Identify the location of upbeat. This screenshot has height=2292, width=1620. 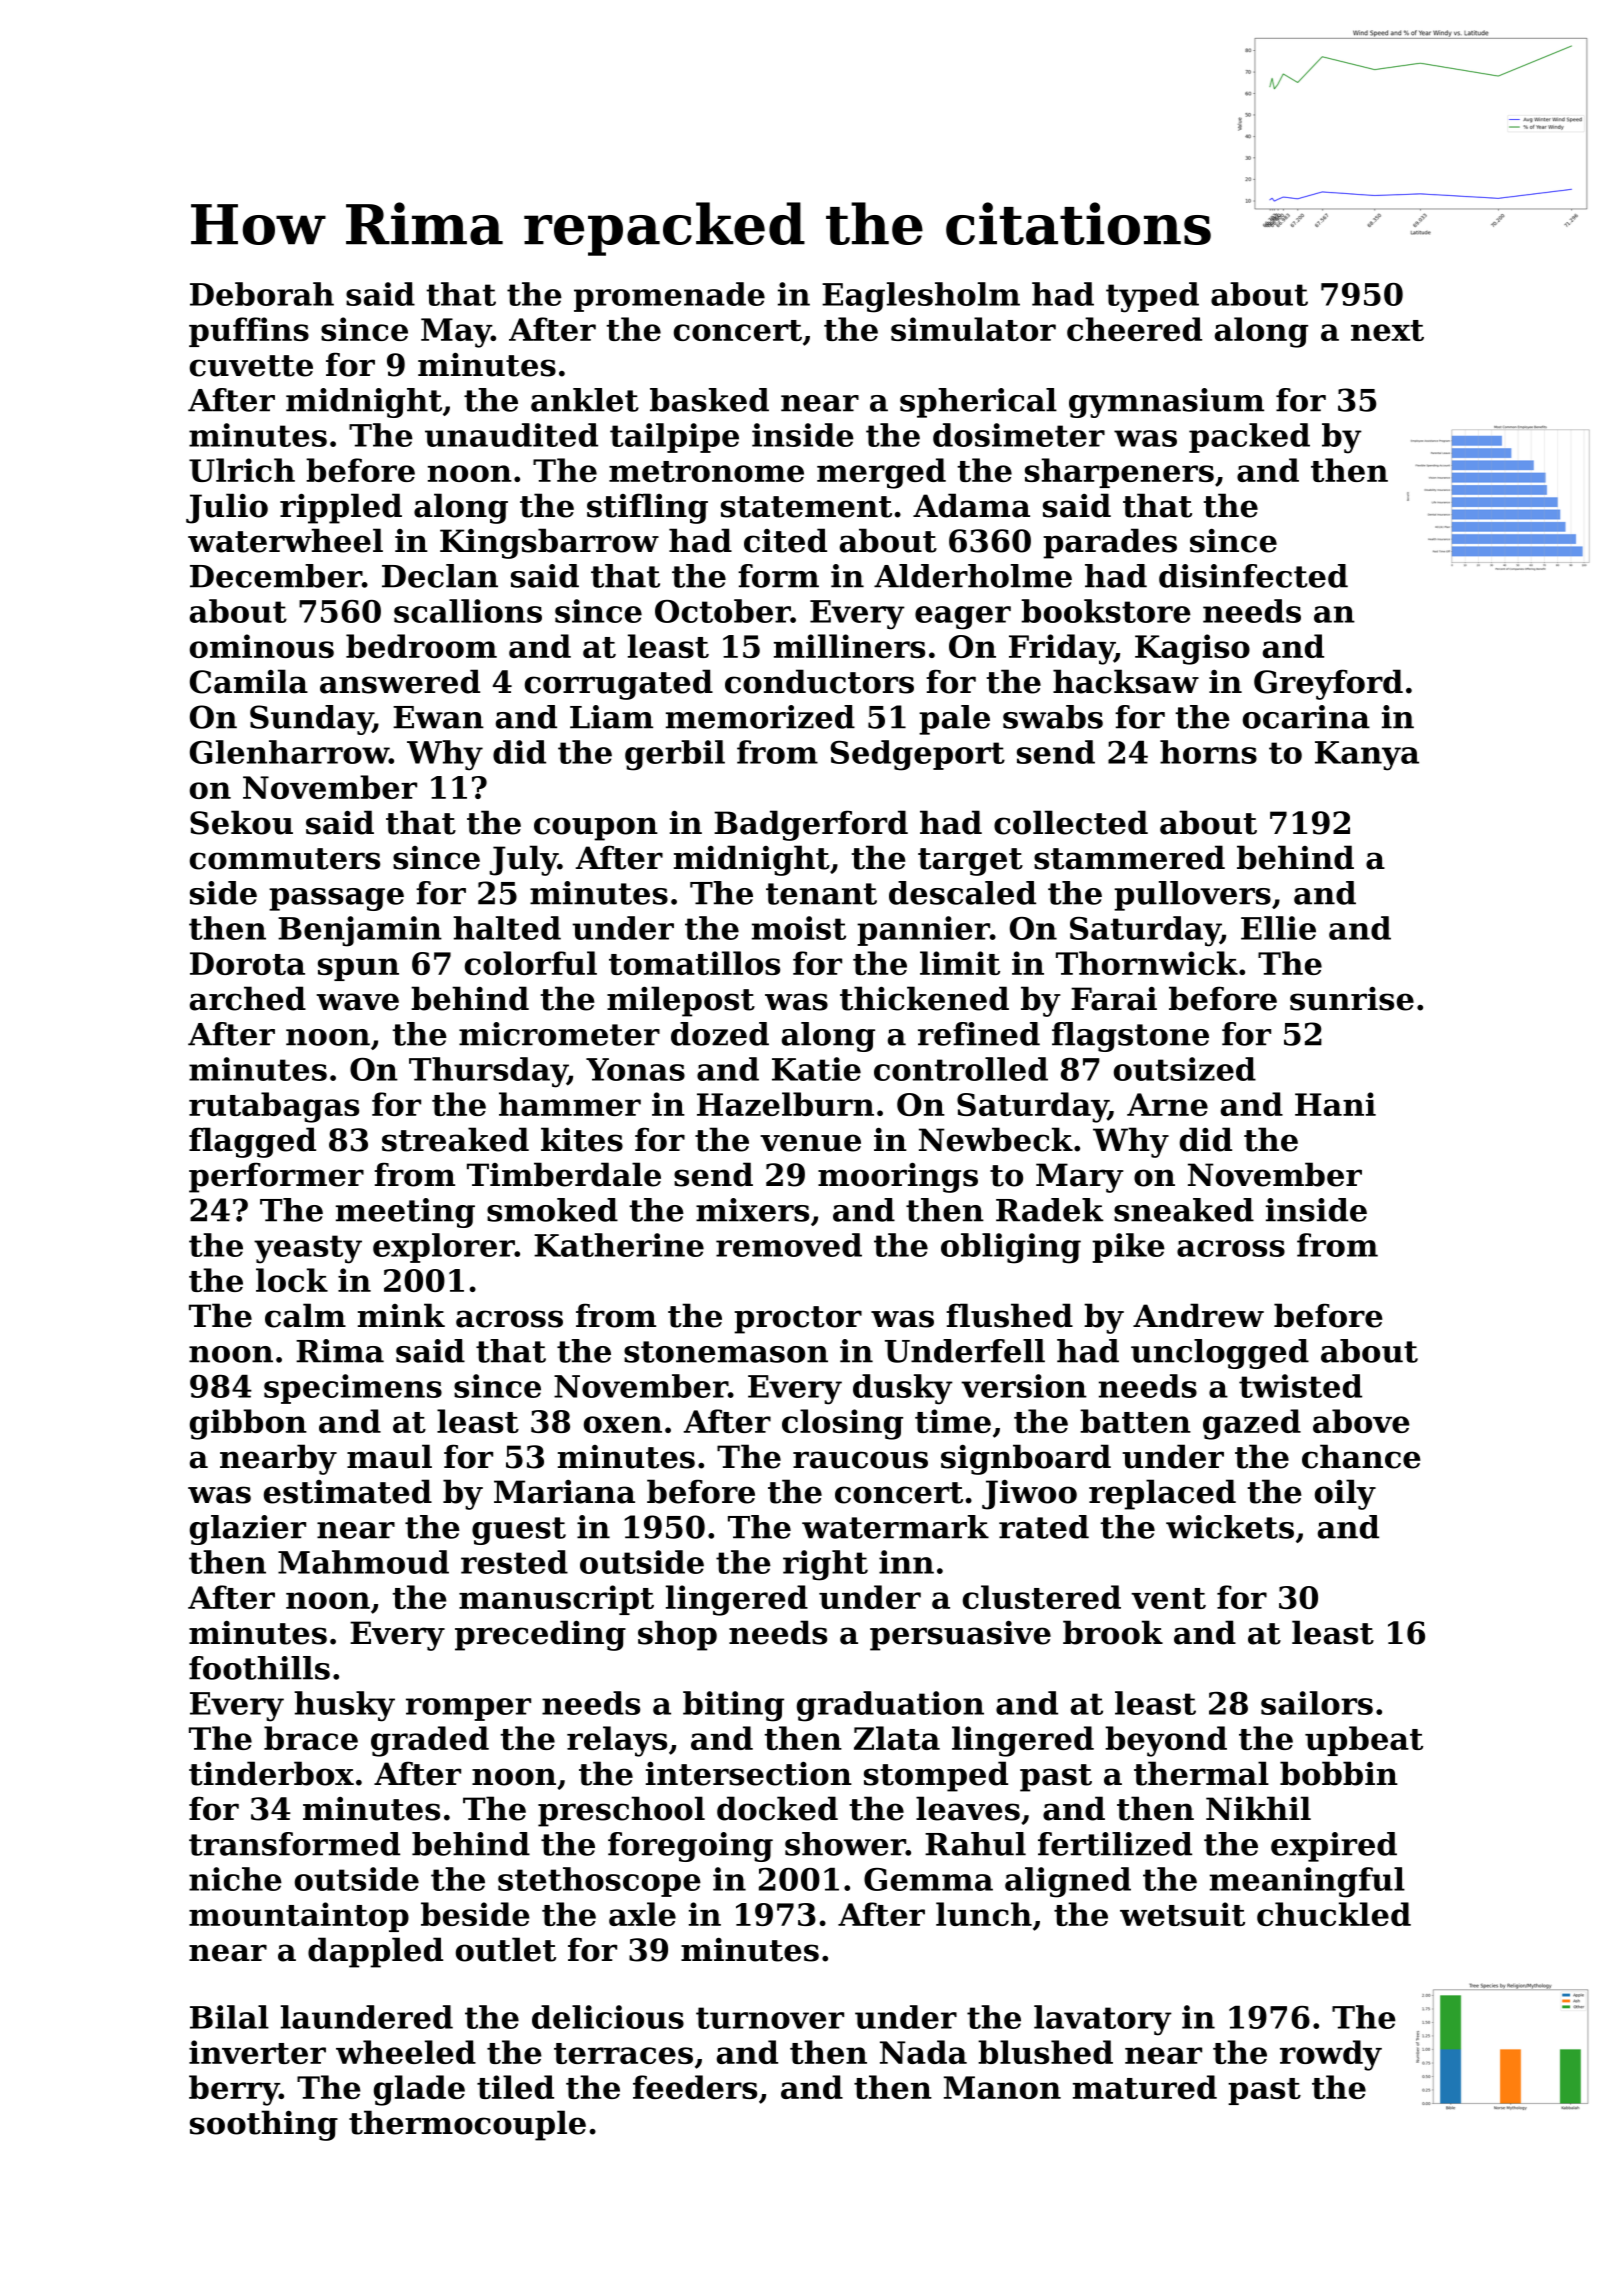
(1364, 1741).
